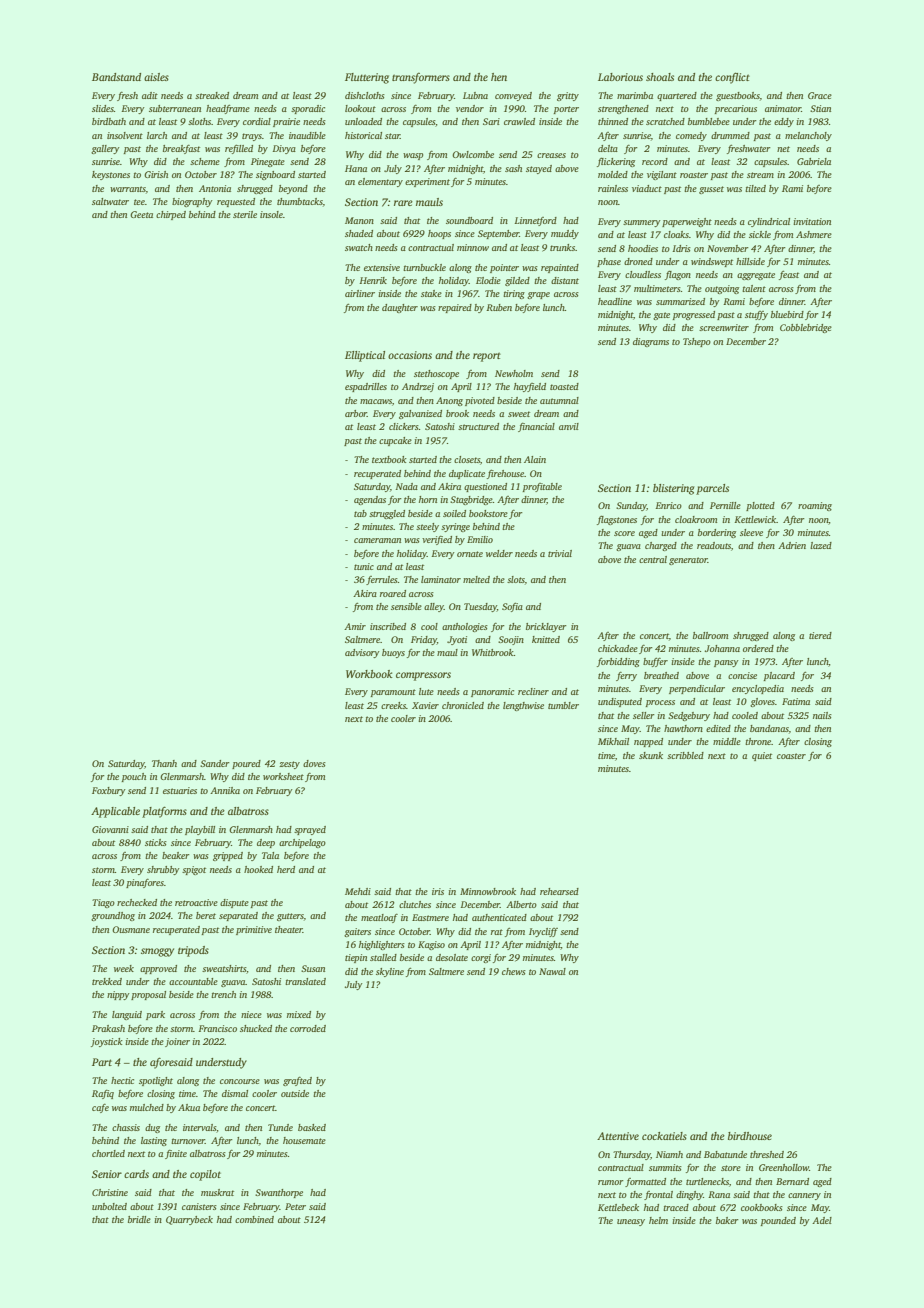  I want to click on Laborious, so click(620, 77).
